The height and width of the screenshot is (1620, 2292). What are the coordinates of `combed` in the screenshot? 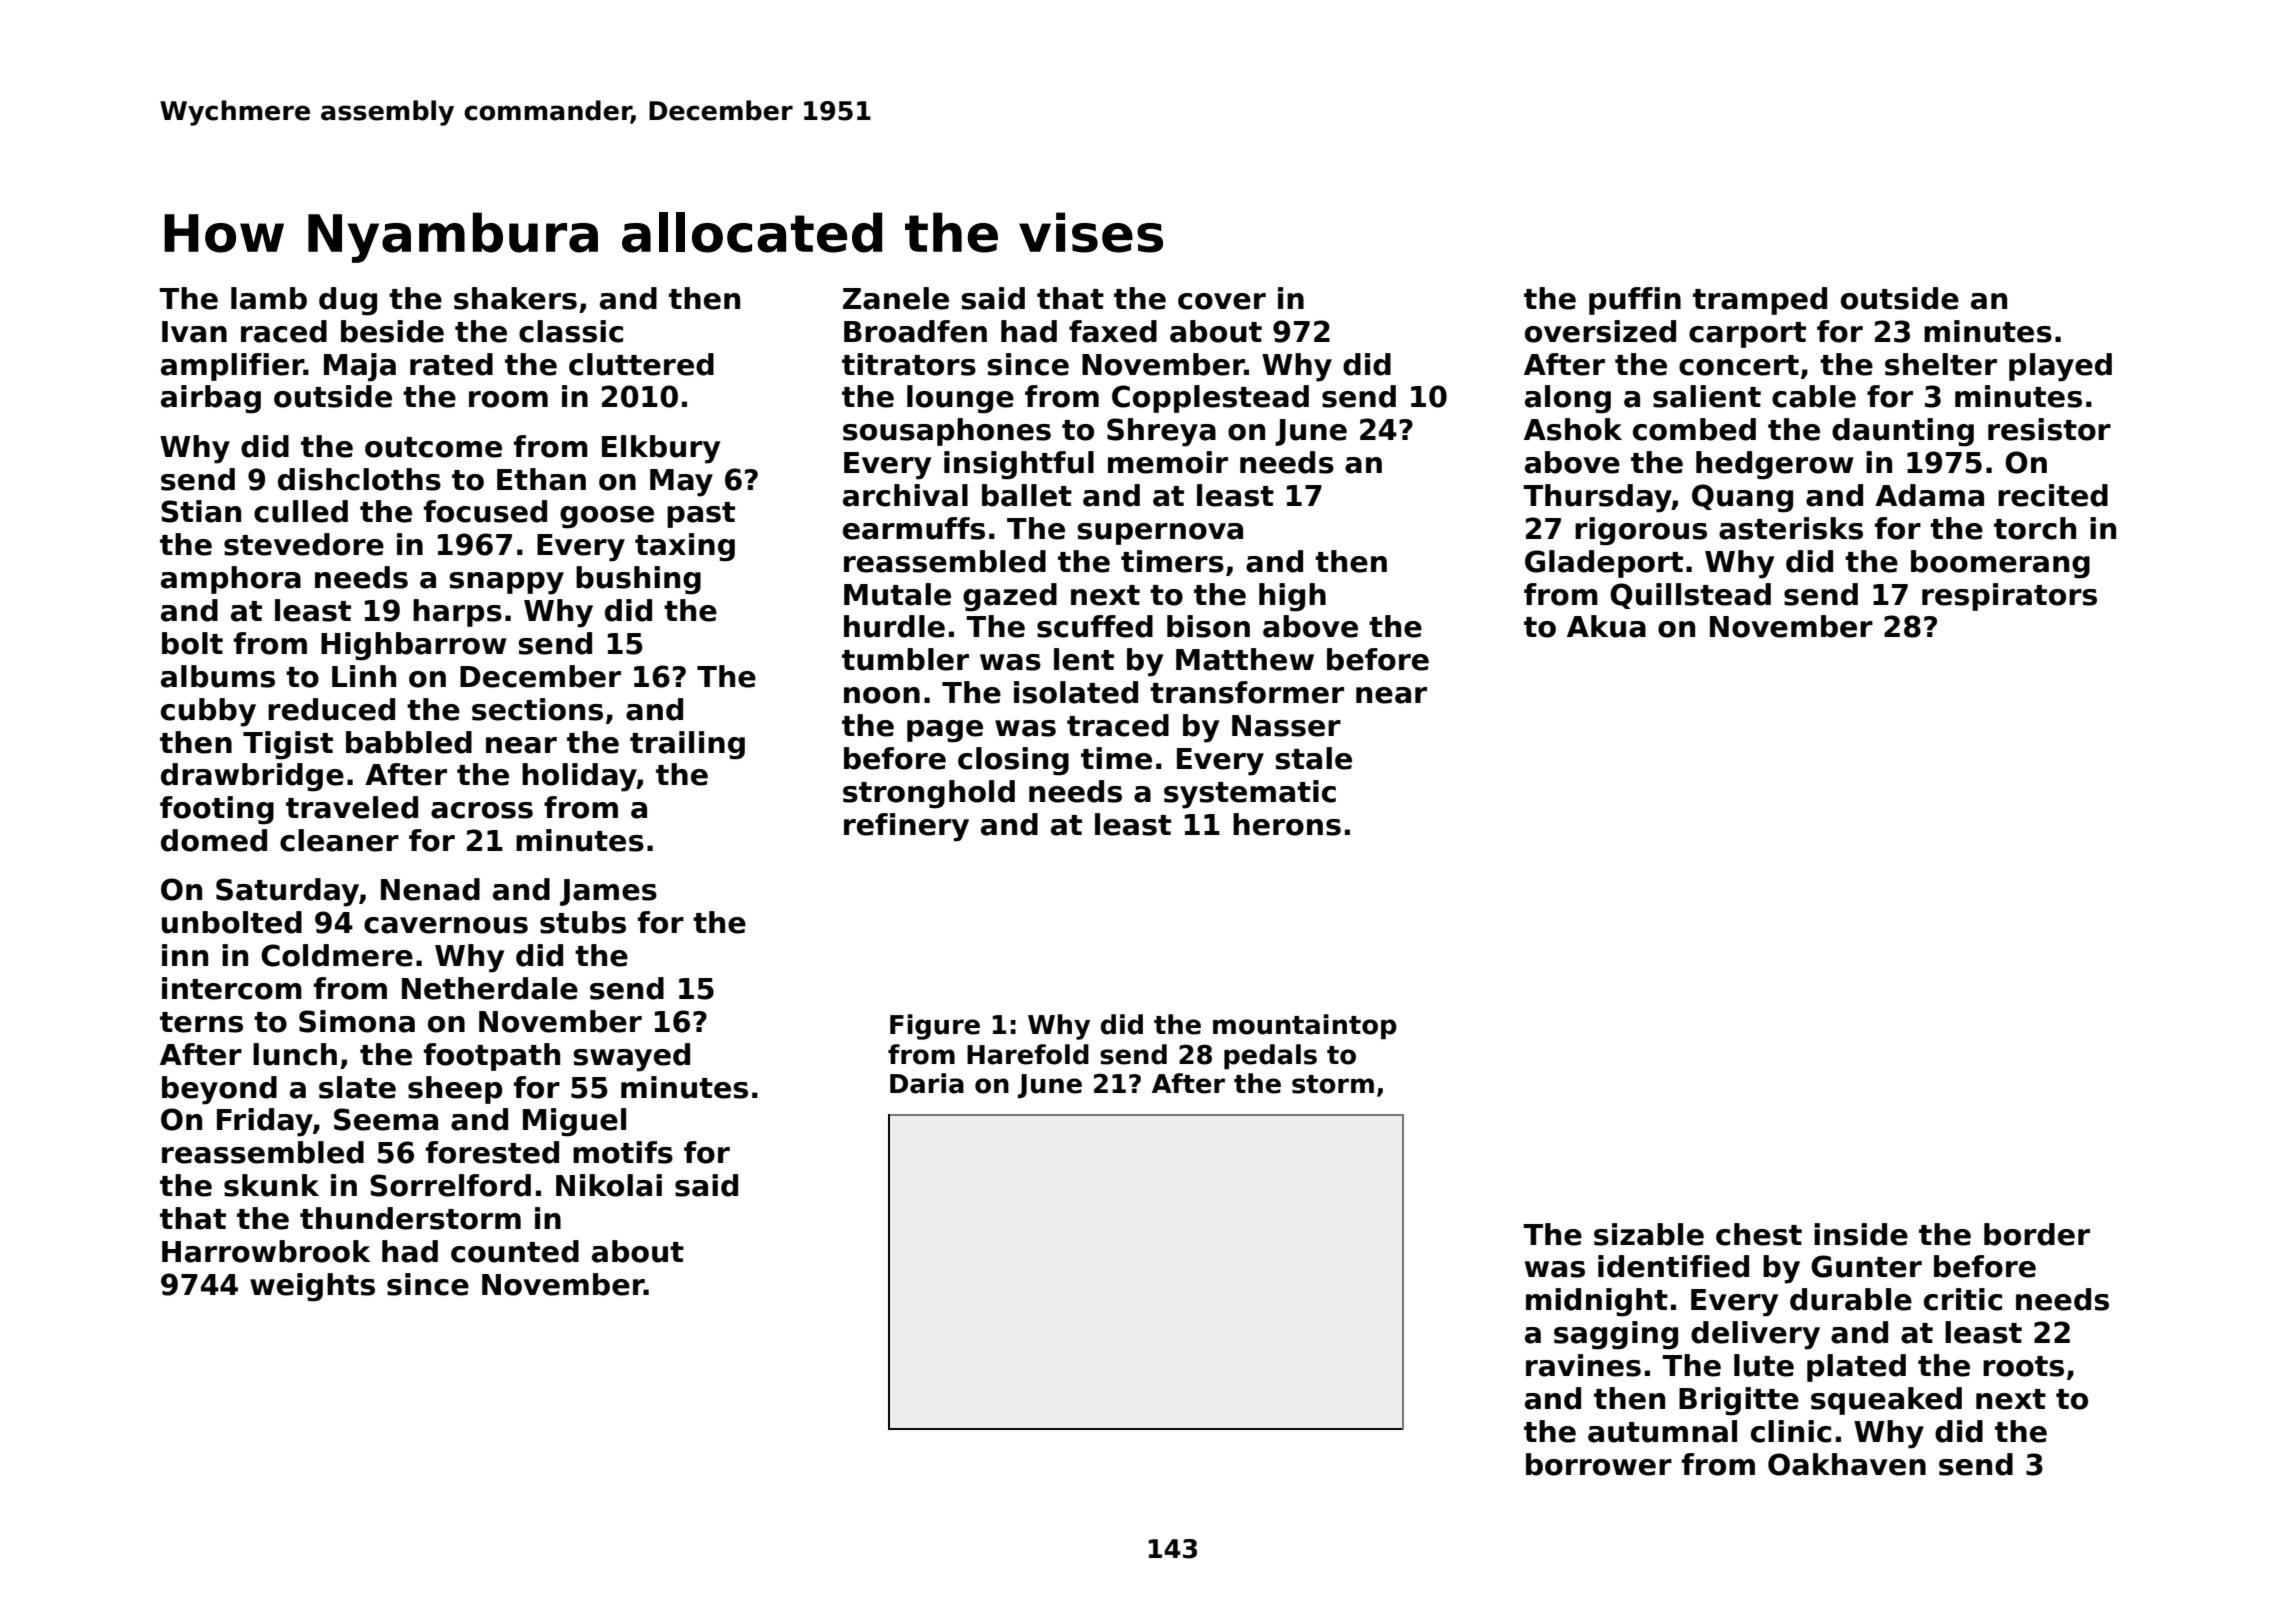 It's located at (1694, 429).
